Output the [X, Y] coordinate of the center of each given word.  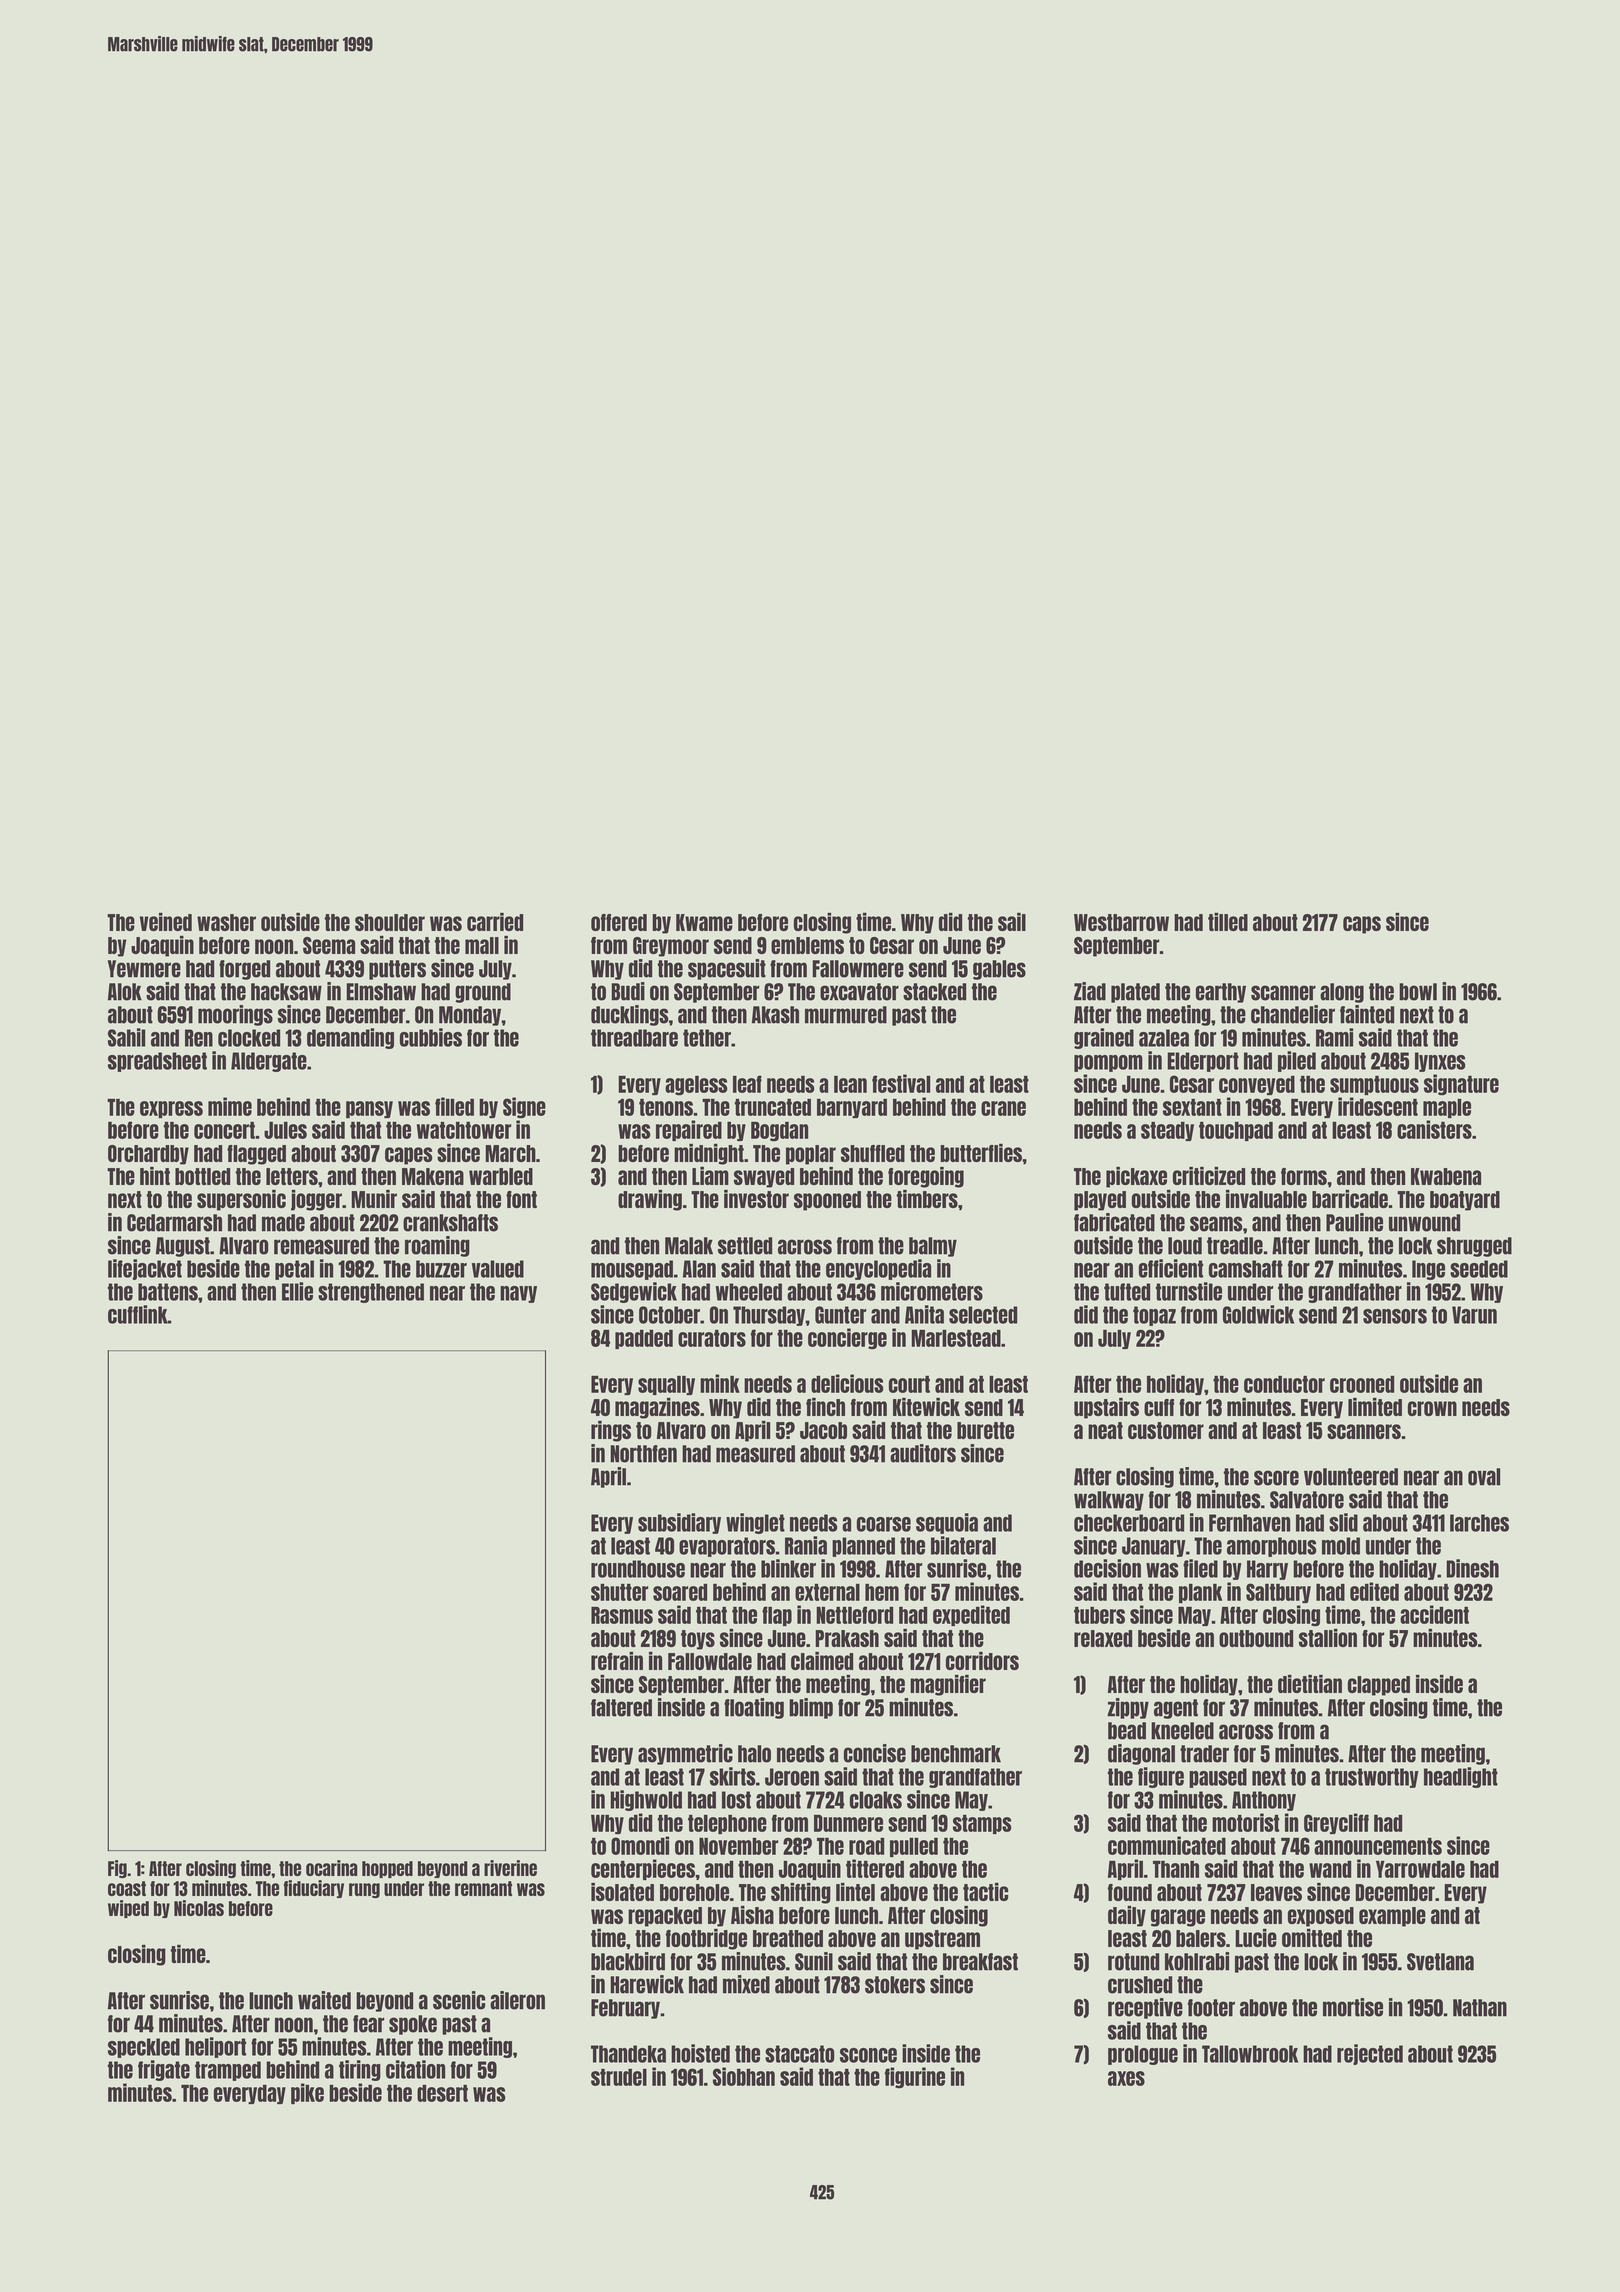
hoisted [700, 2053]
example [1392, 1917]
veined [166, 922]
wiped [128, 1909]
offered [619, 922]
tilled [1228, 922]
